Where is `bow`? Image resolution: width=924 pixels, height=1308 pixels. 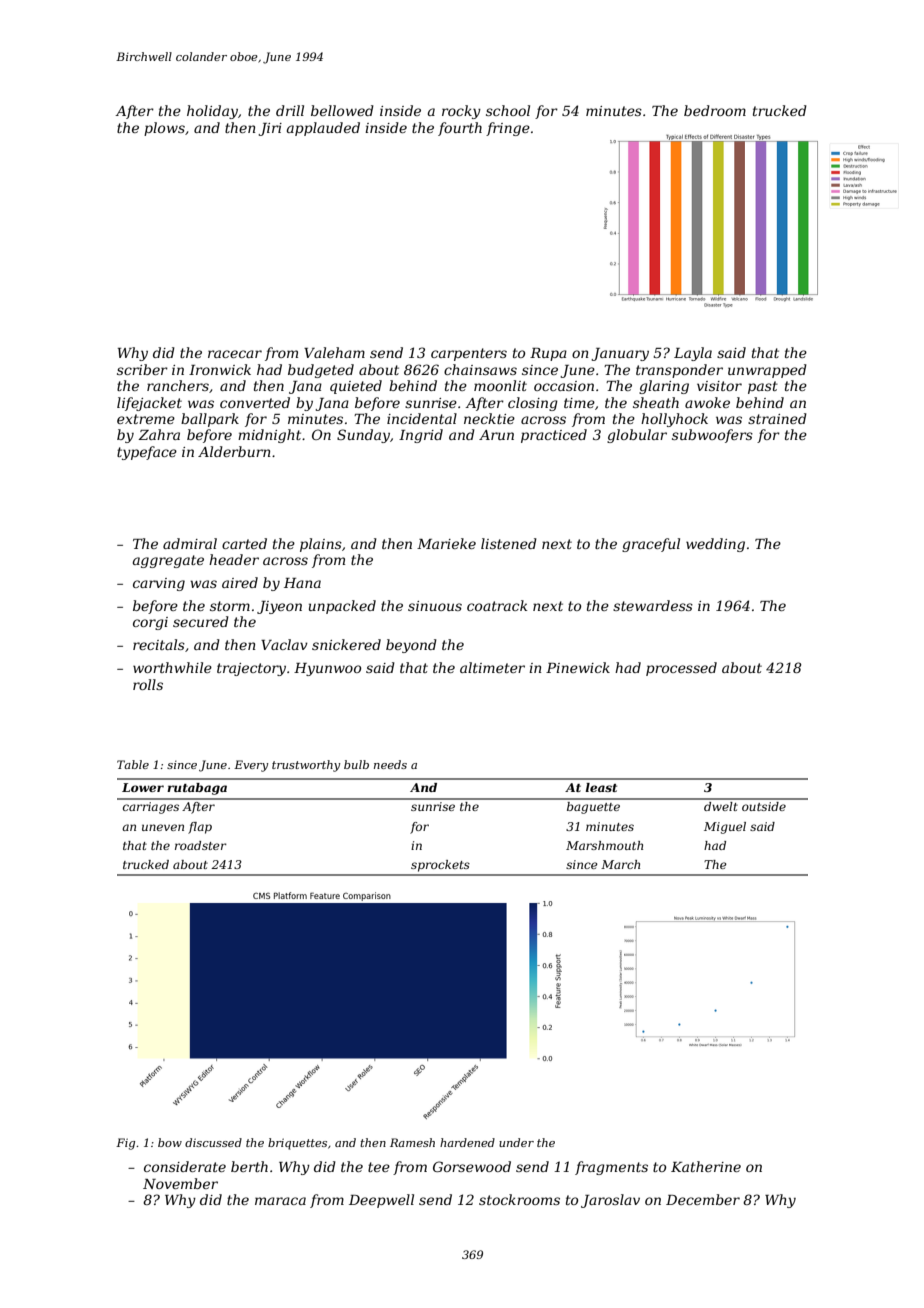 bow is located at coordinates (170, 1142).
